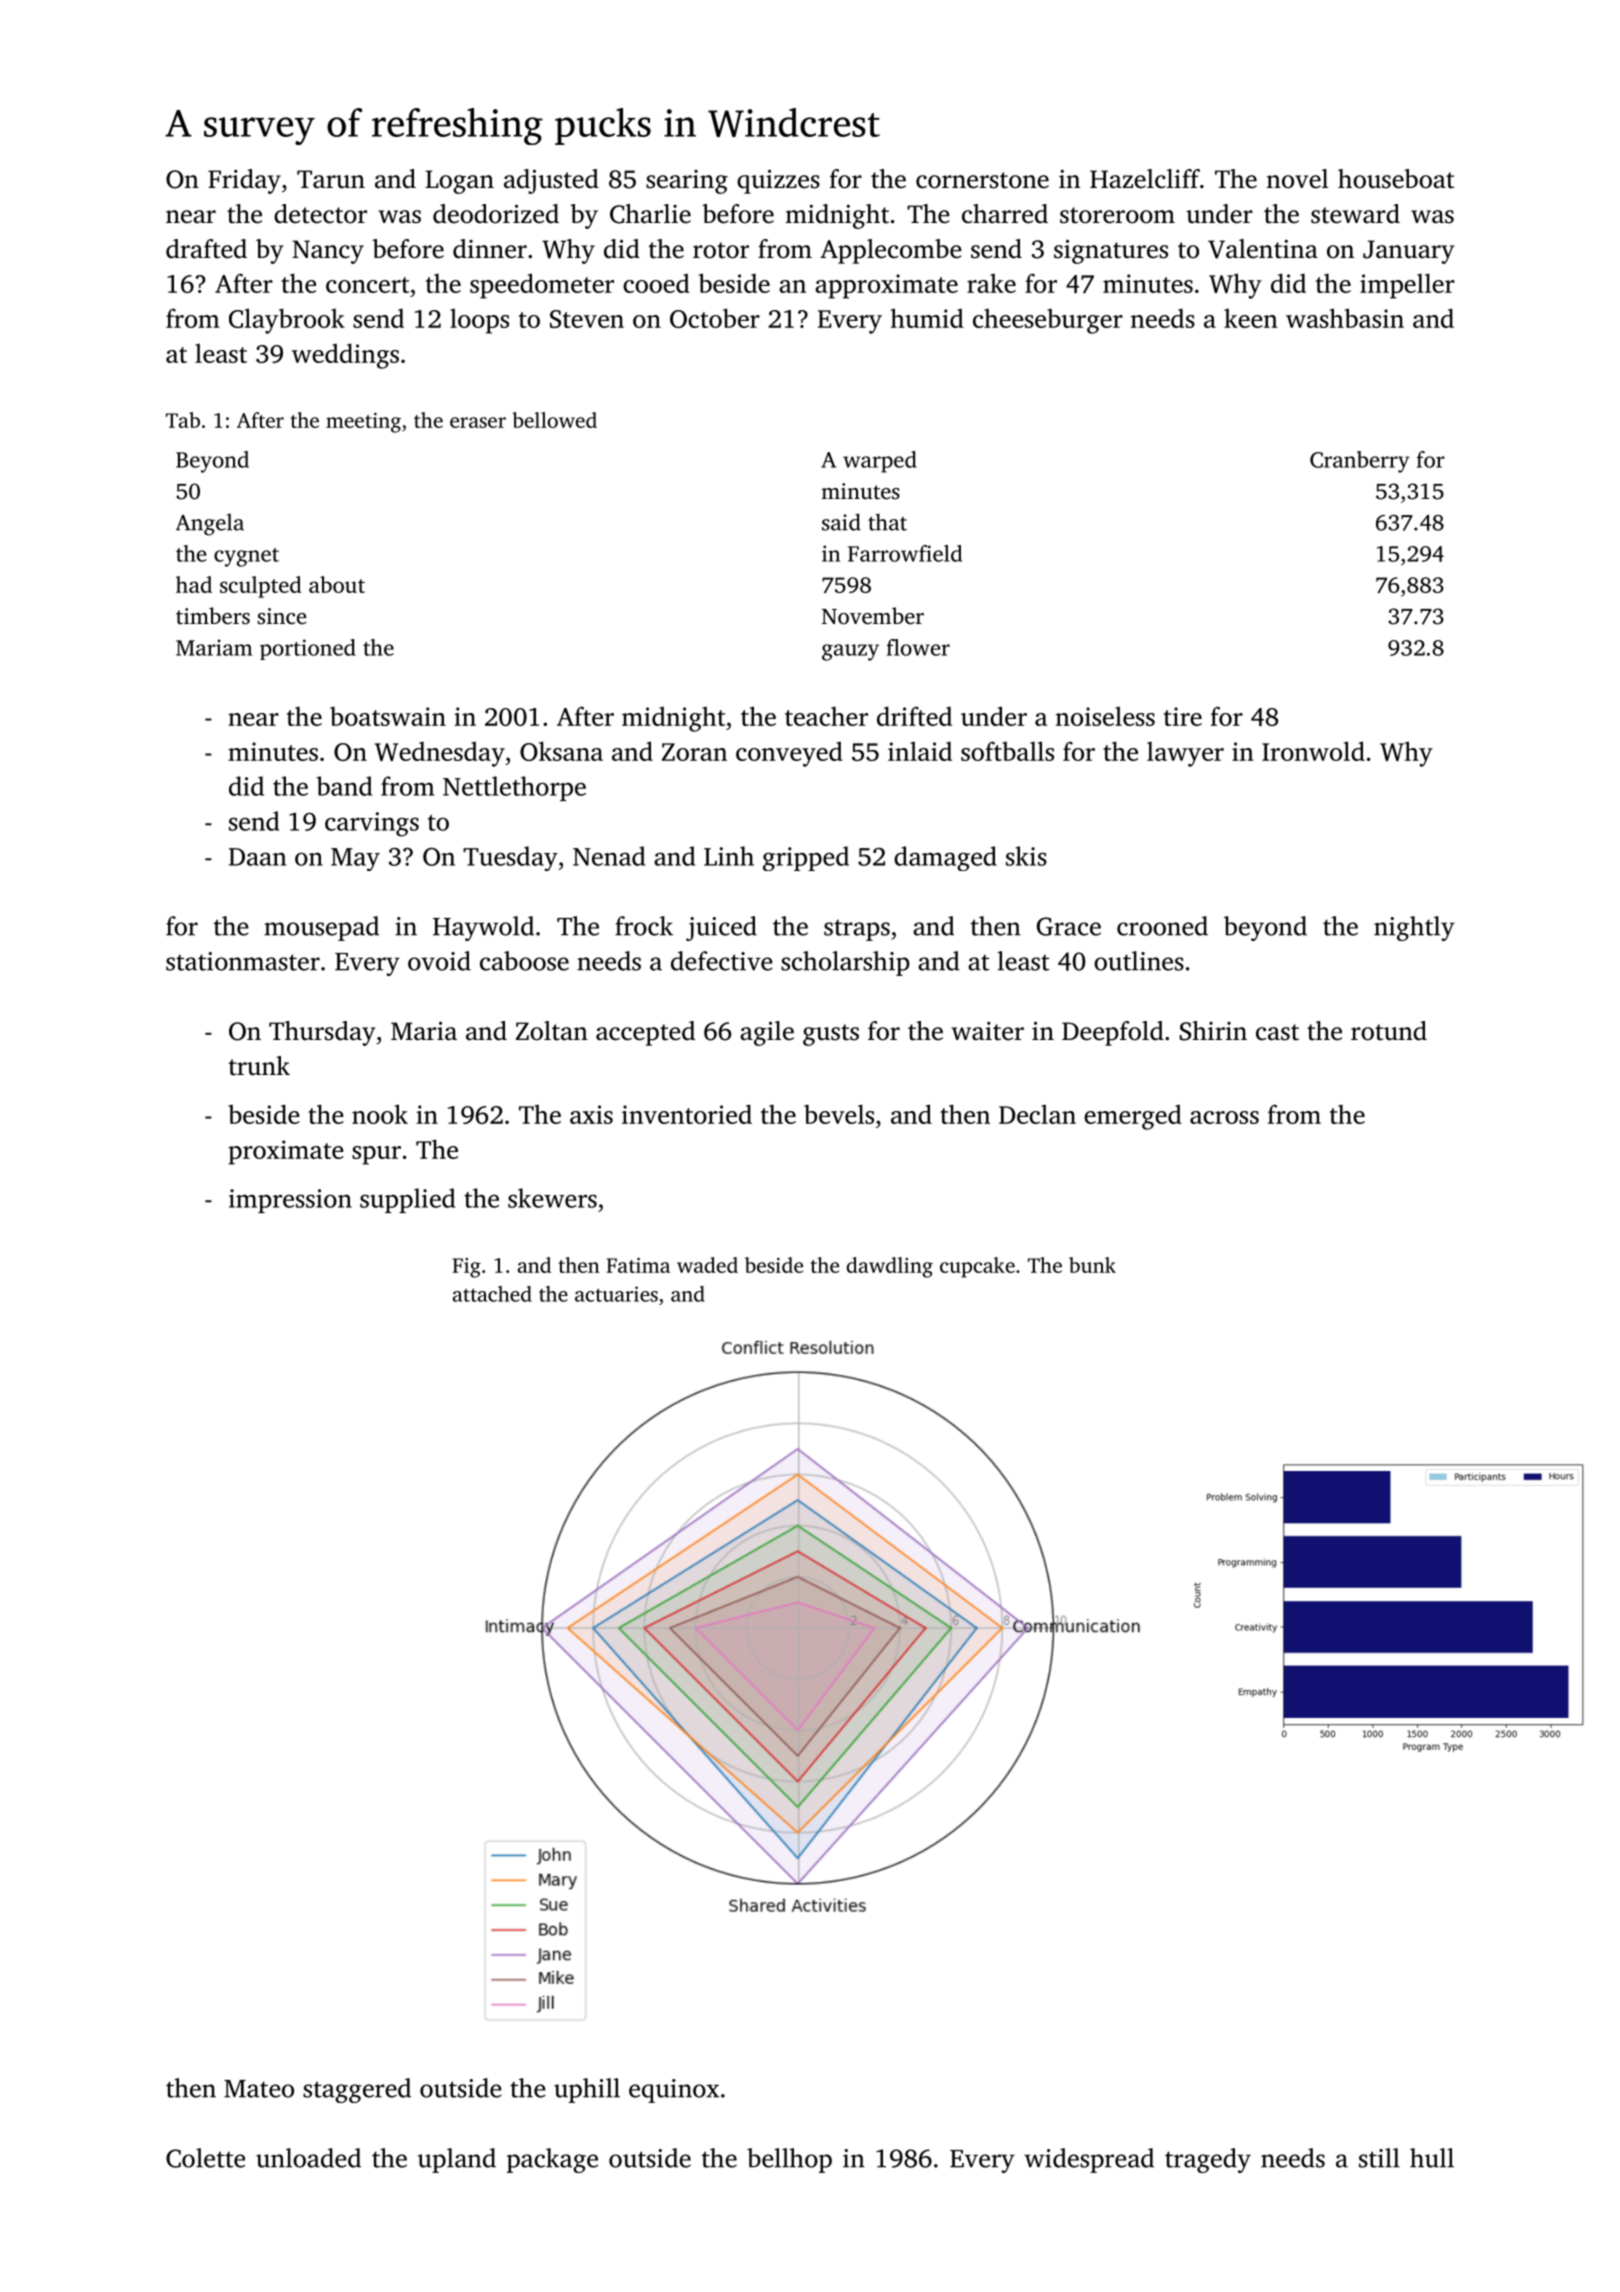 This document has height=2292, width=1620. Describe the element at coordinates (687, 182) in the document. I see `searing` at that location.
